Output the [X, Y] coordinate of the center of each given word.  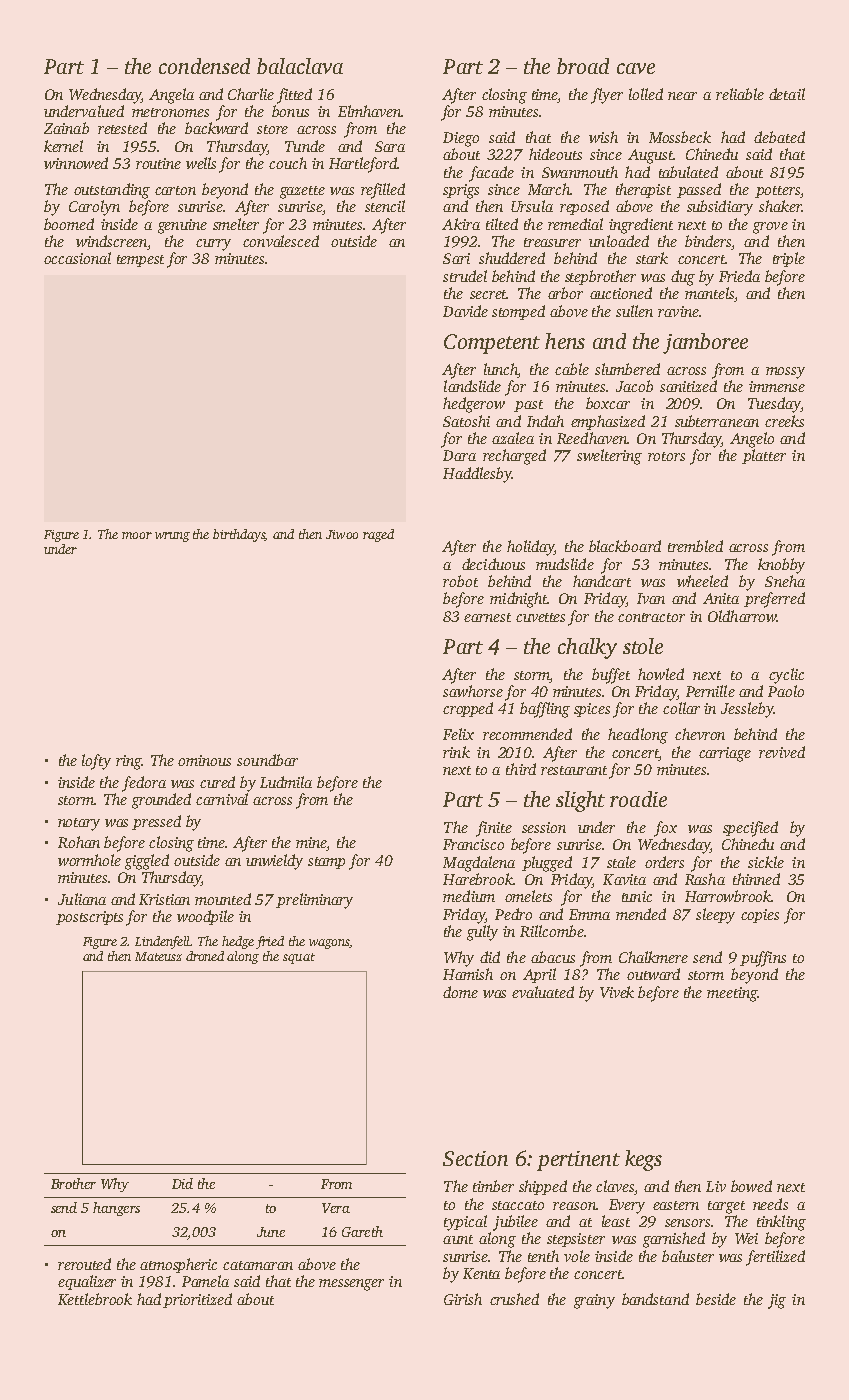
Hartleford [363, 165]
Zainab [66, 128]
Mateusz [158, 956]
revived [782, 752]
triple [789, 259]
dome [460, 992]
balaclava [300, 66]
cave [636, 68]
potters [777, 192]
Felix [458, 734]
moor [137, 535]
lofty [96, 762]
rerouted [84, 1264]
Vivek [617, 992]
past [528, 406]
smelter [236, 224]
